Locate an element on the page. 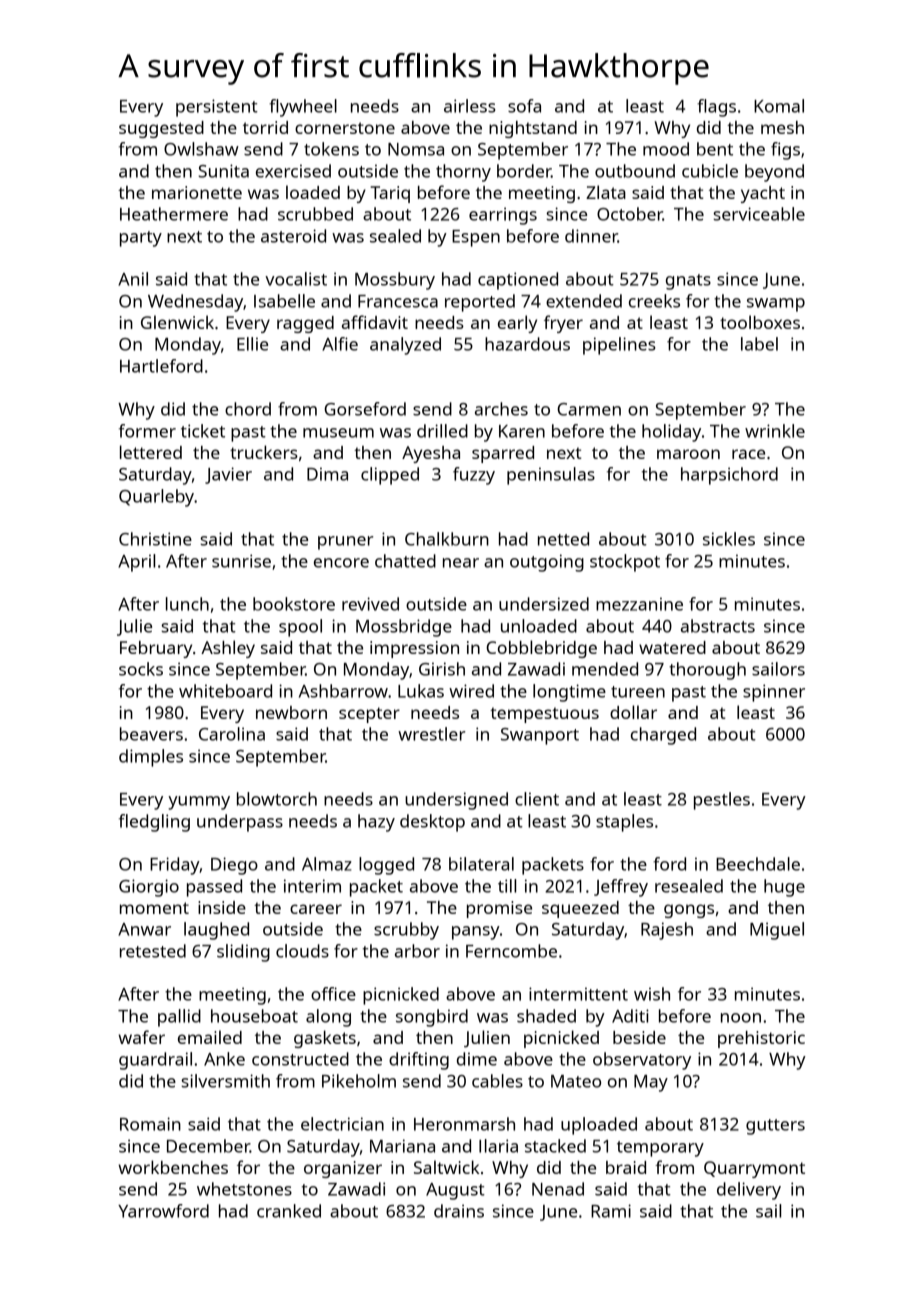  sofa is located at coordinates (524, 106).
